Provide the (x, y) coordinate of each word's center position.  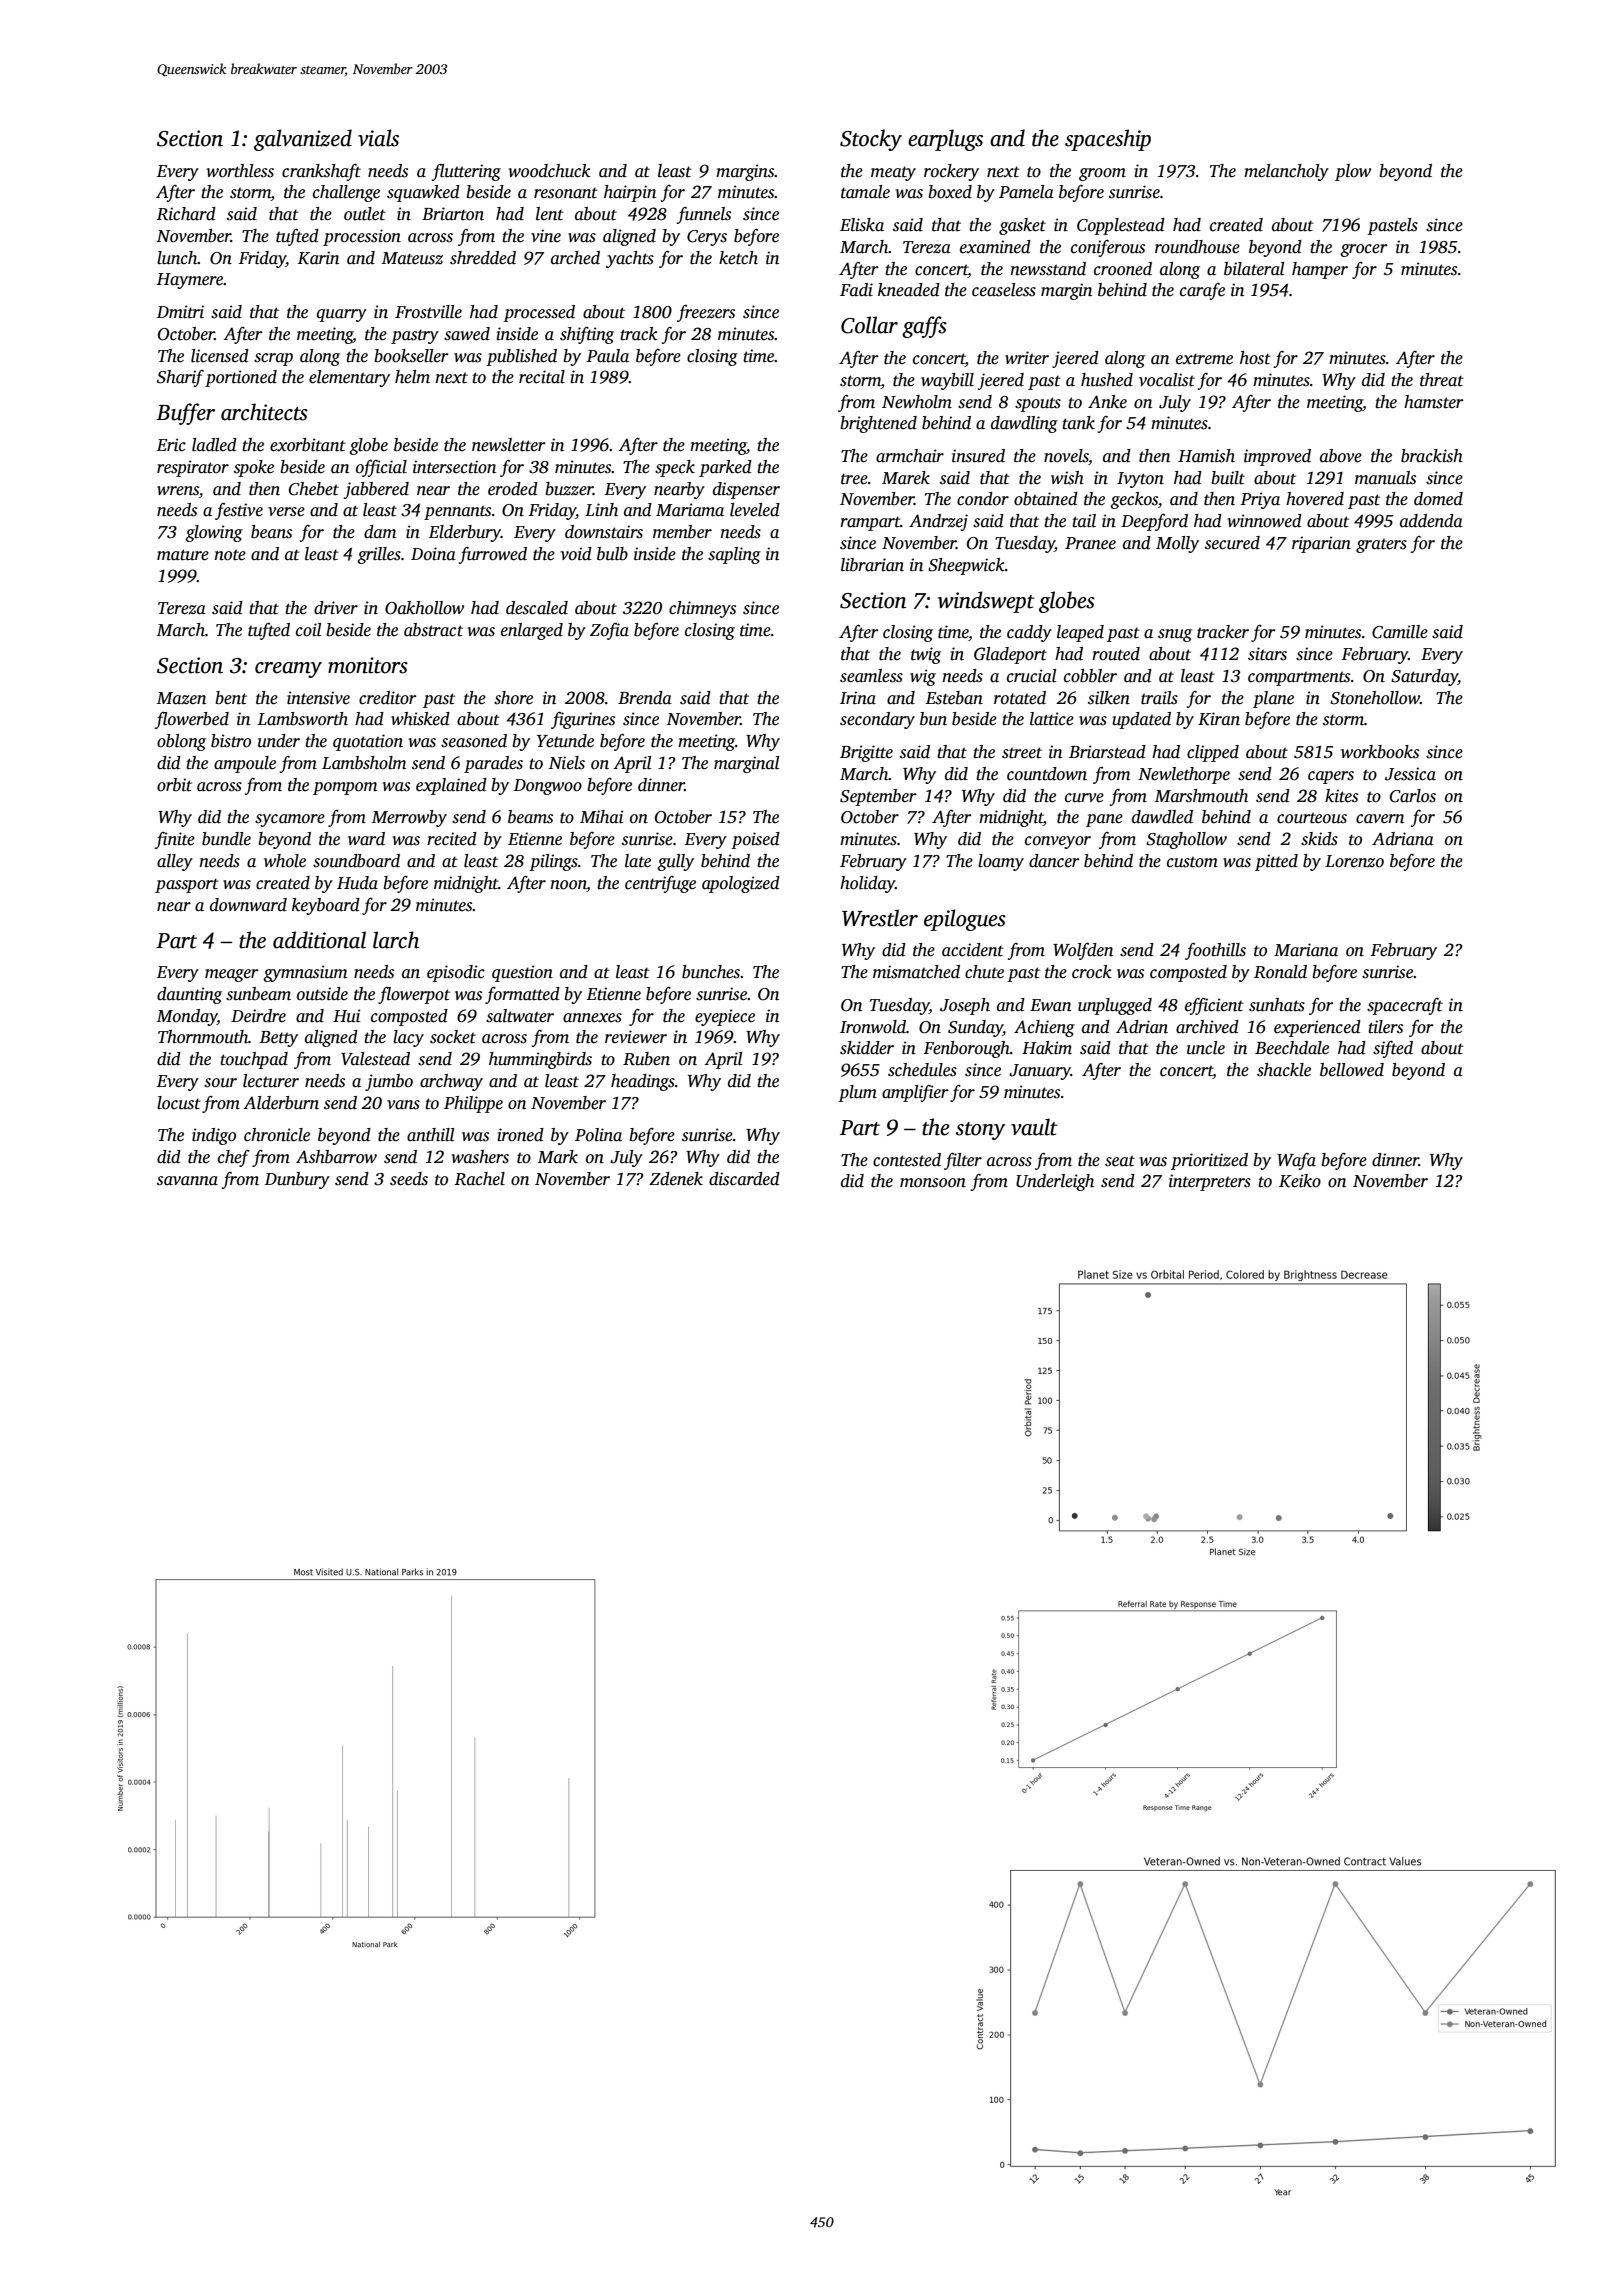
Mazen (181, 698)
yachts (630, 259)
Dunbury (297, 1180)
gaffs (924, 327)
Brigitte (866, 753)
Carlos (1413, 796)
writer (1027, 358)
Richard (186, 214)
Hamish (1206, 456)
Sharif (180, 378)
